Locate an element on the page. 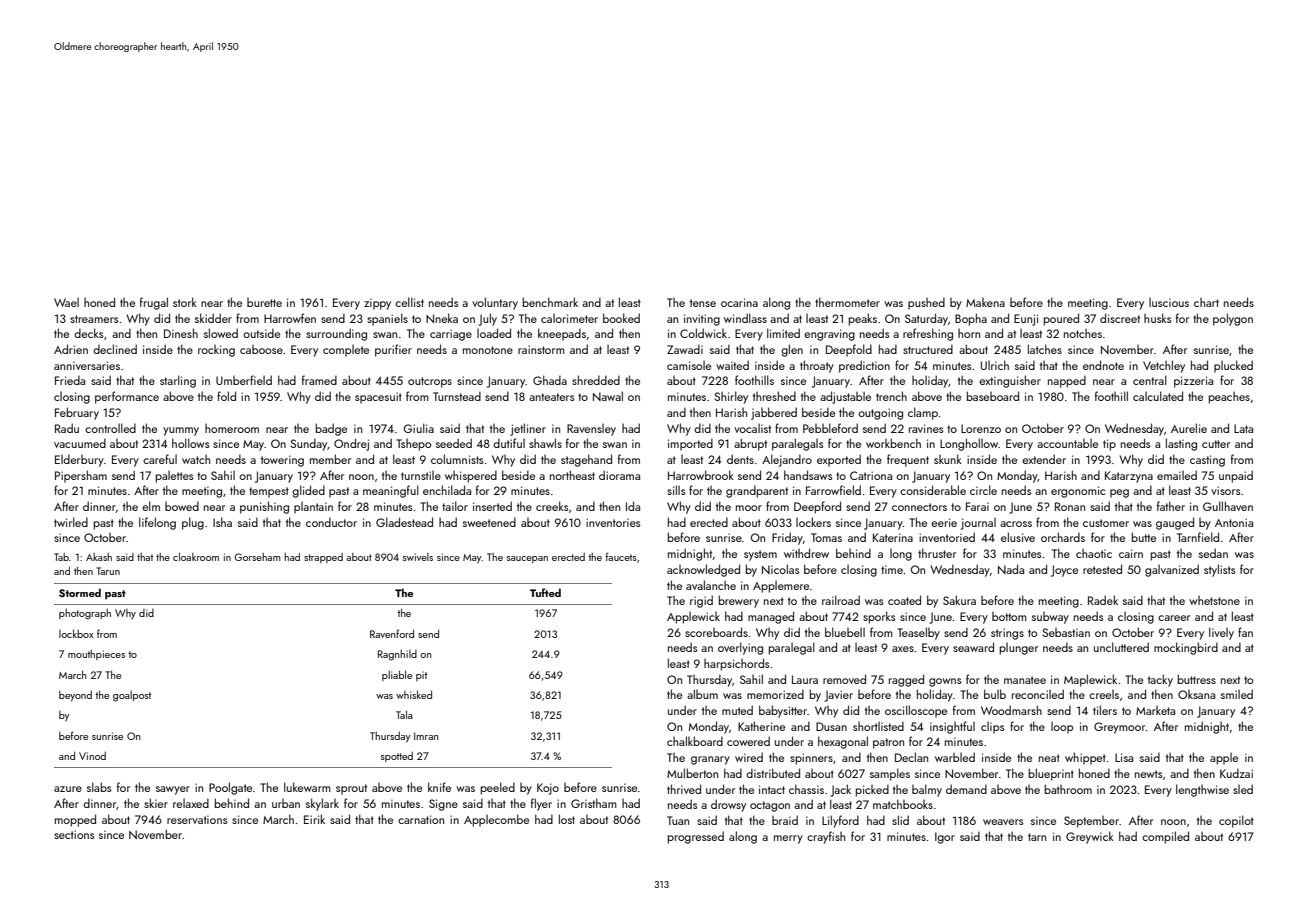 This image has height=924, width=1308. rainstorm is located at coordinates (541, 349).
